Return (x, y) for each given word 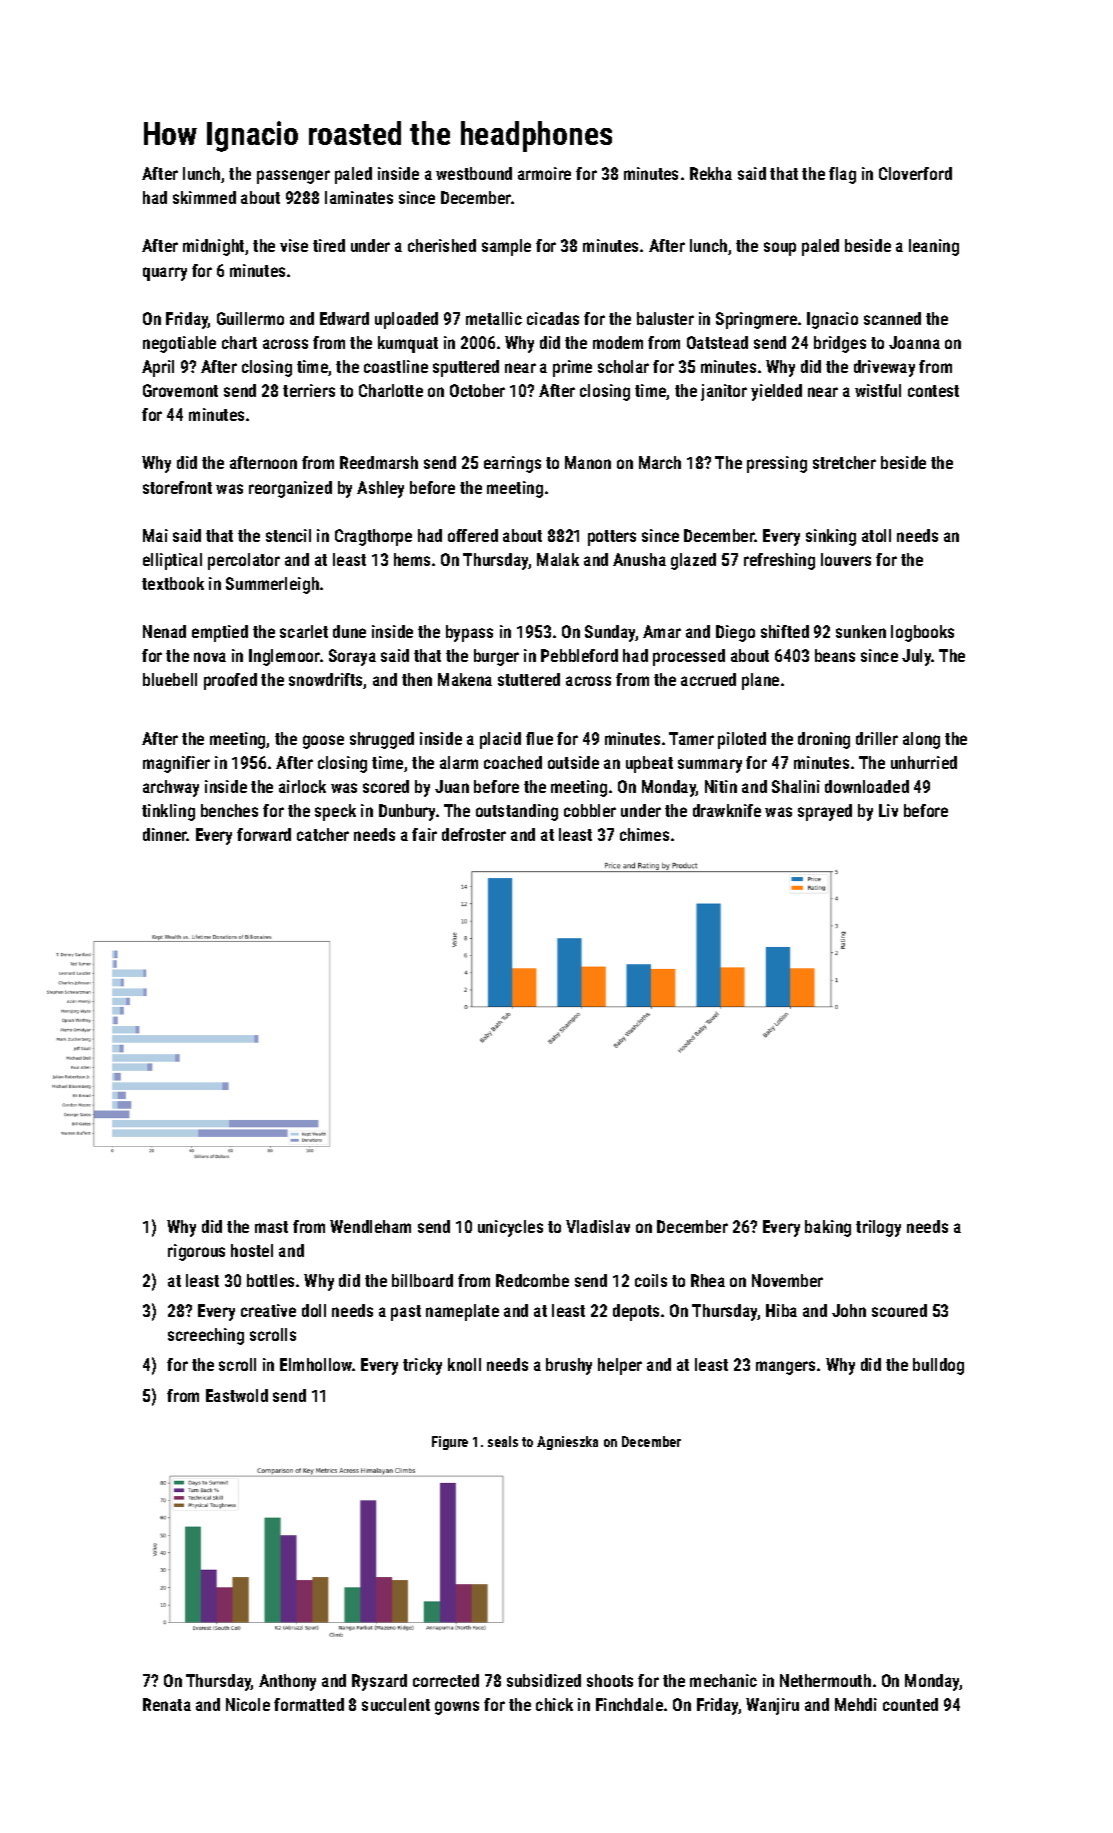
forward (264, 834)
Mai (155, 535)
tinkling (168, 812)
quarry (165, 274)
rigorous (196, 1252)
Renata (167, 1704)
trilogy (878, 1228)
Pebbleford (579, 655)
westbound (474, 173)
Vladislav (598, 1226)
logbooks (922, 633)
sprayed (825, 812)
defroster (474, 834)
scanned (892, 318)
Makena (465, 679)
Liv (888, 810)
